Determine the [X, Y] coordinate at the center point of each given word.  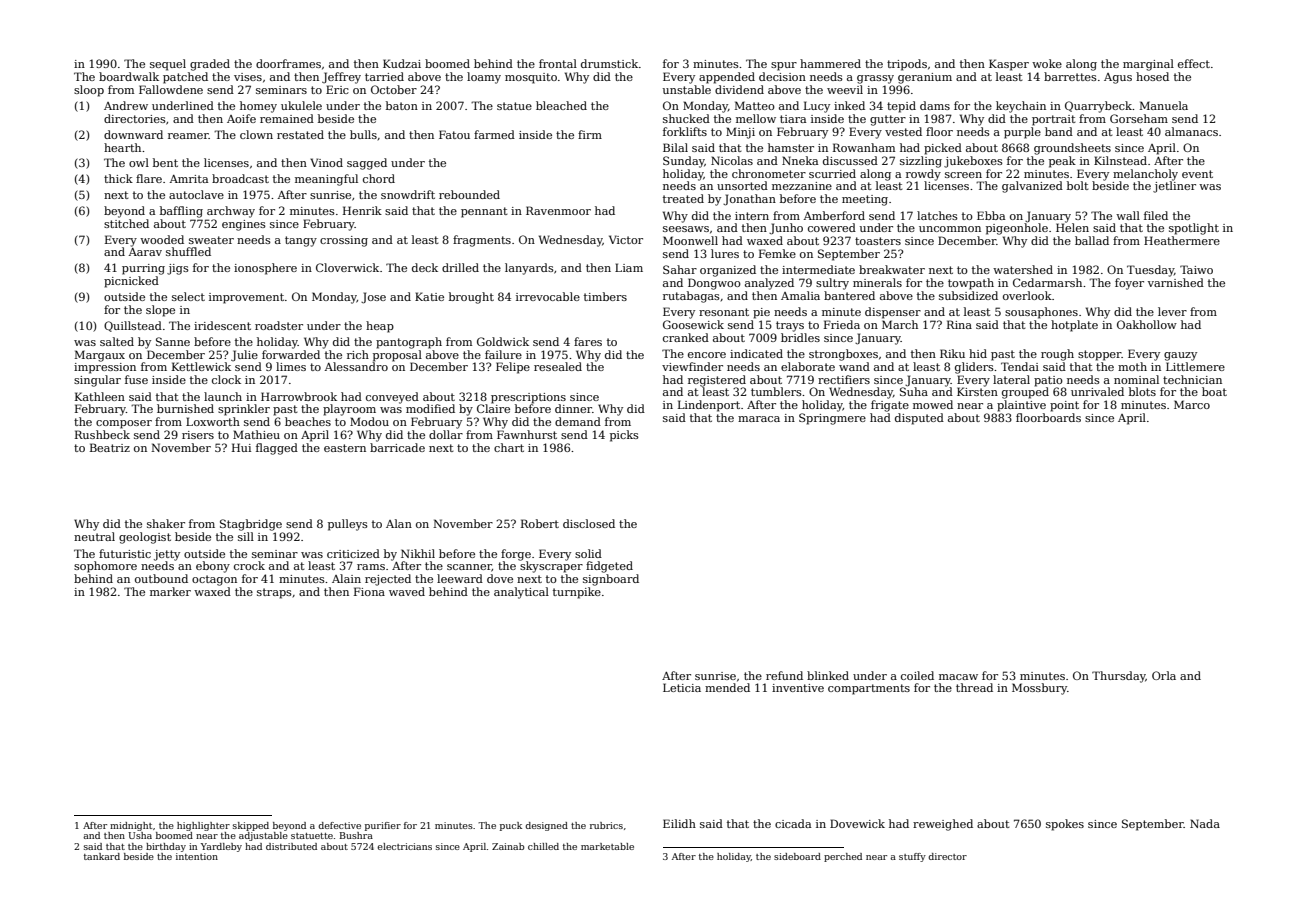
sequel [168, 65]
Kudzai [402, 63]
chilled [543, 846]
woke [1047, 63]
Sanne [173, 341]
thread [974, 687]
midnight [131, 826]
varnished [1176, 282]
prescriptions [528, 398]
